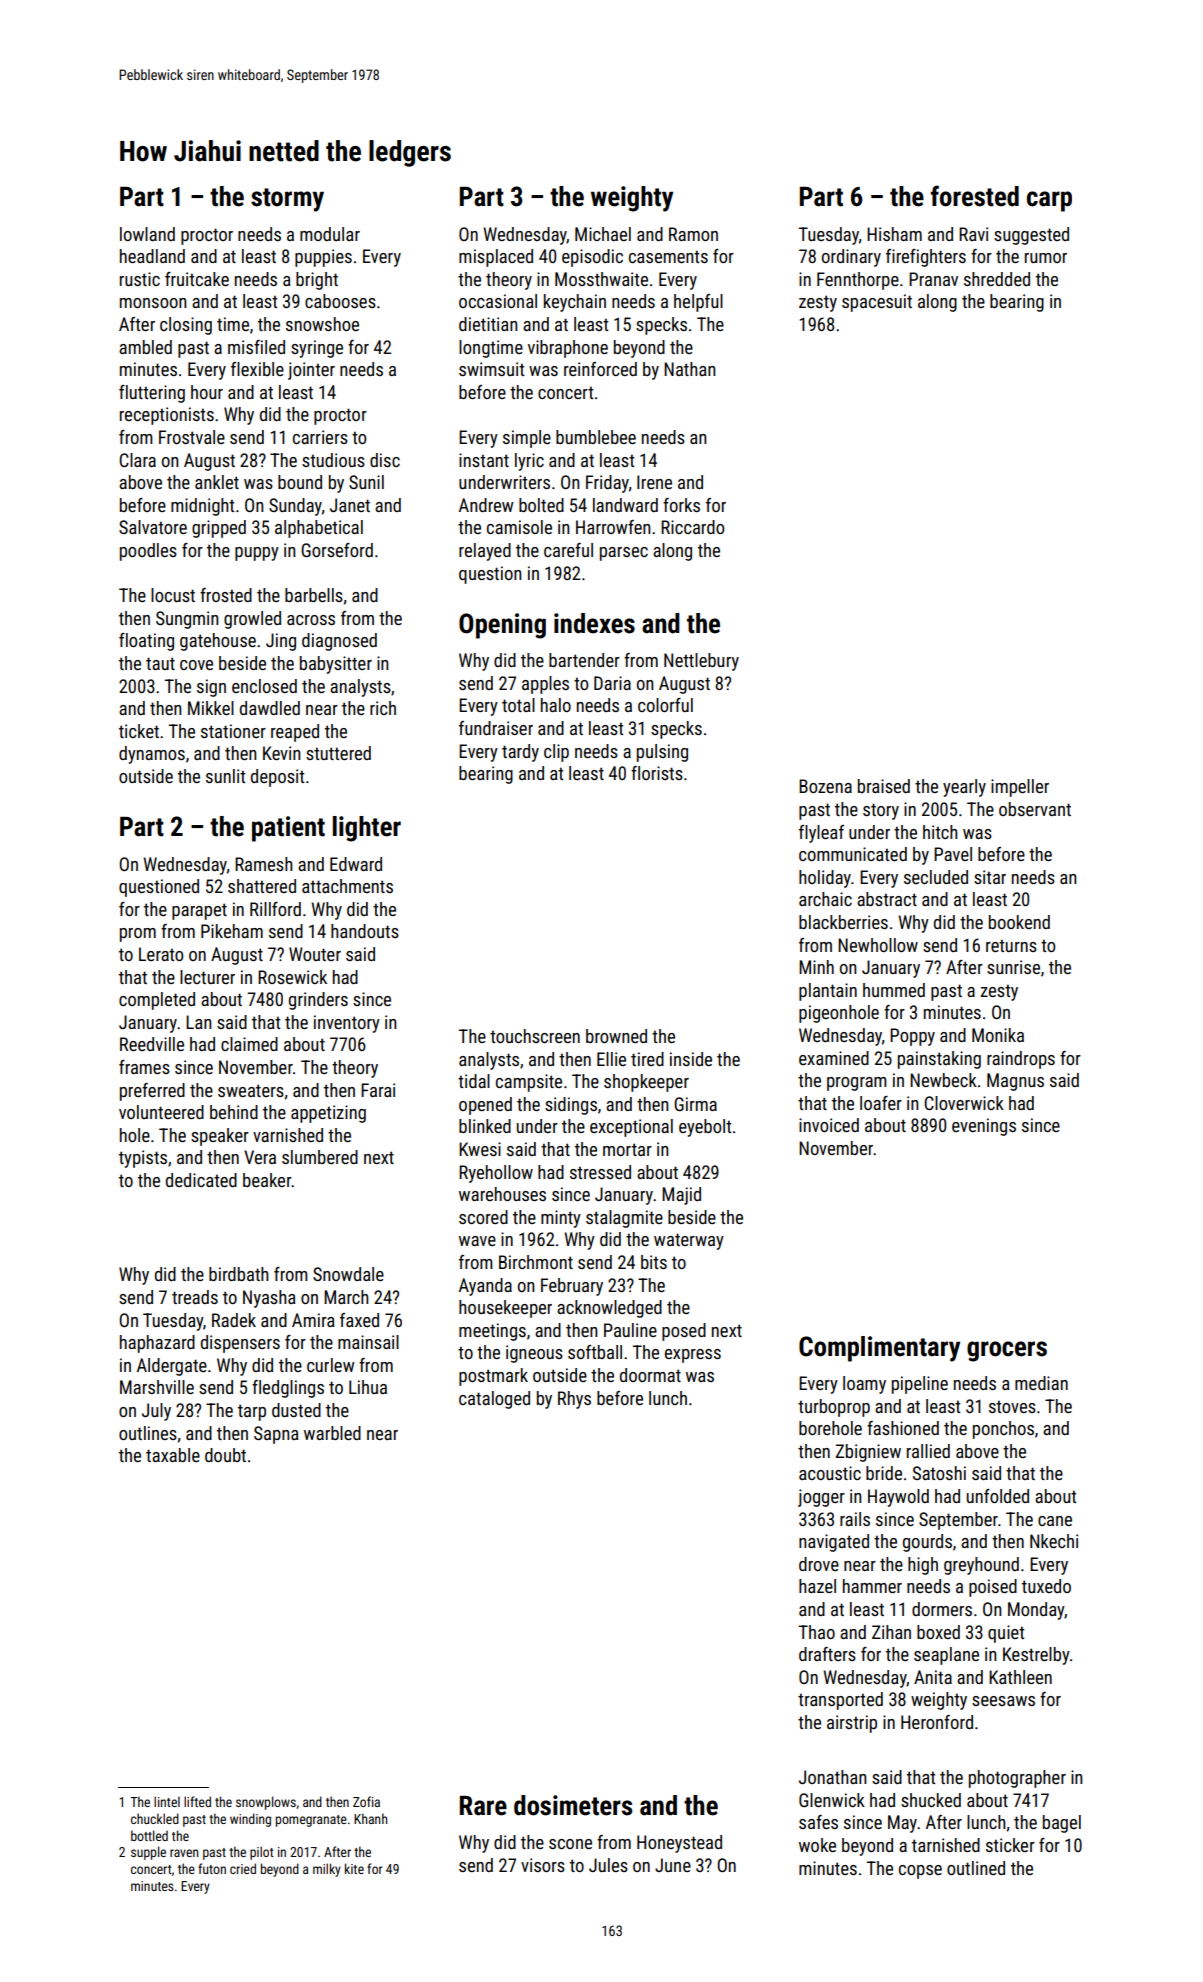  Describe the element at coordinates (1041, 1383) in the screenshot. I see `median` at that location.
